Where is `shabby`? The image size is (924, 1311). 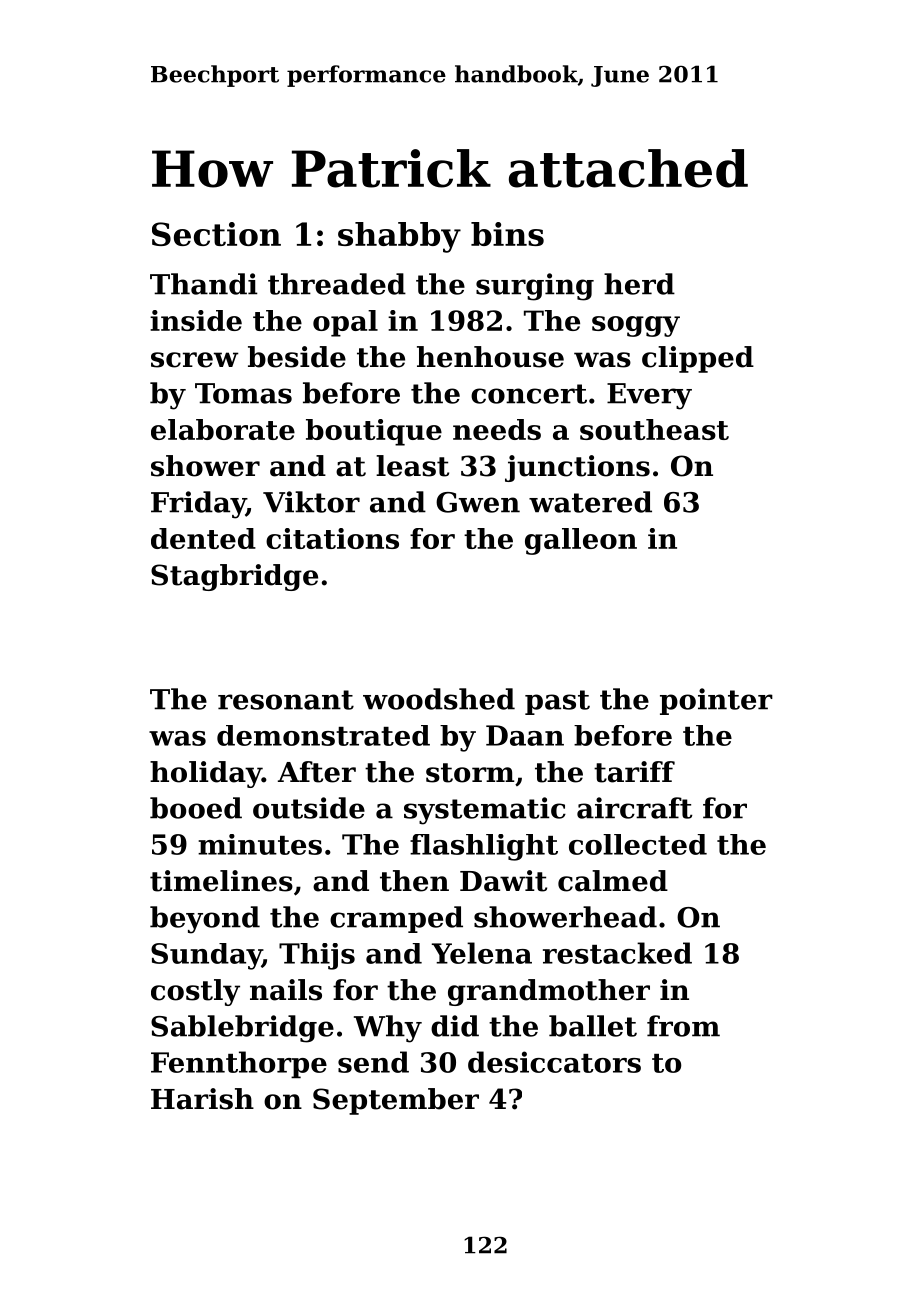 shabby is located at coordinates (399, 237).
